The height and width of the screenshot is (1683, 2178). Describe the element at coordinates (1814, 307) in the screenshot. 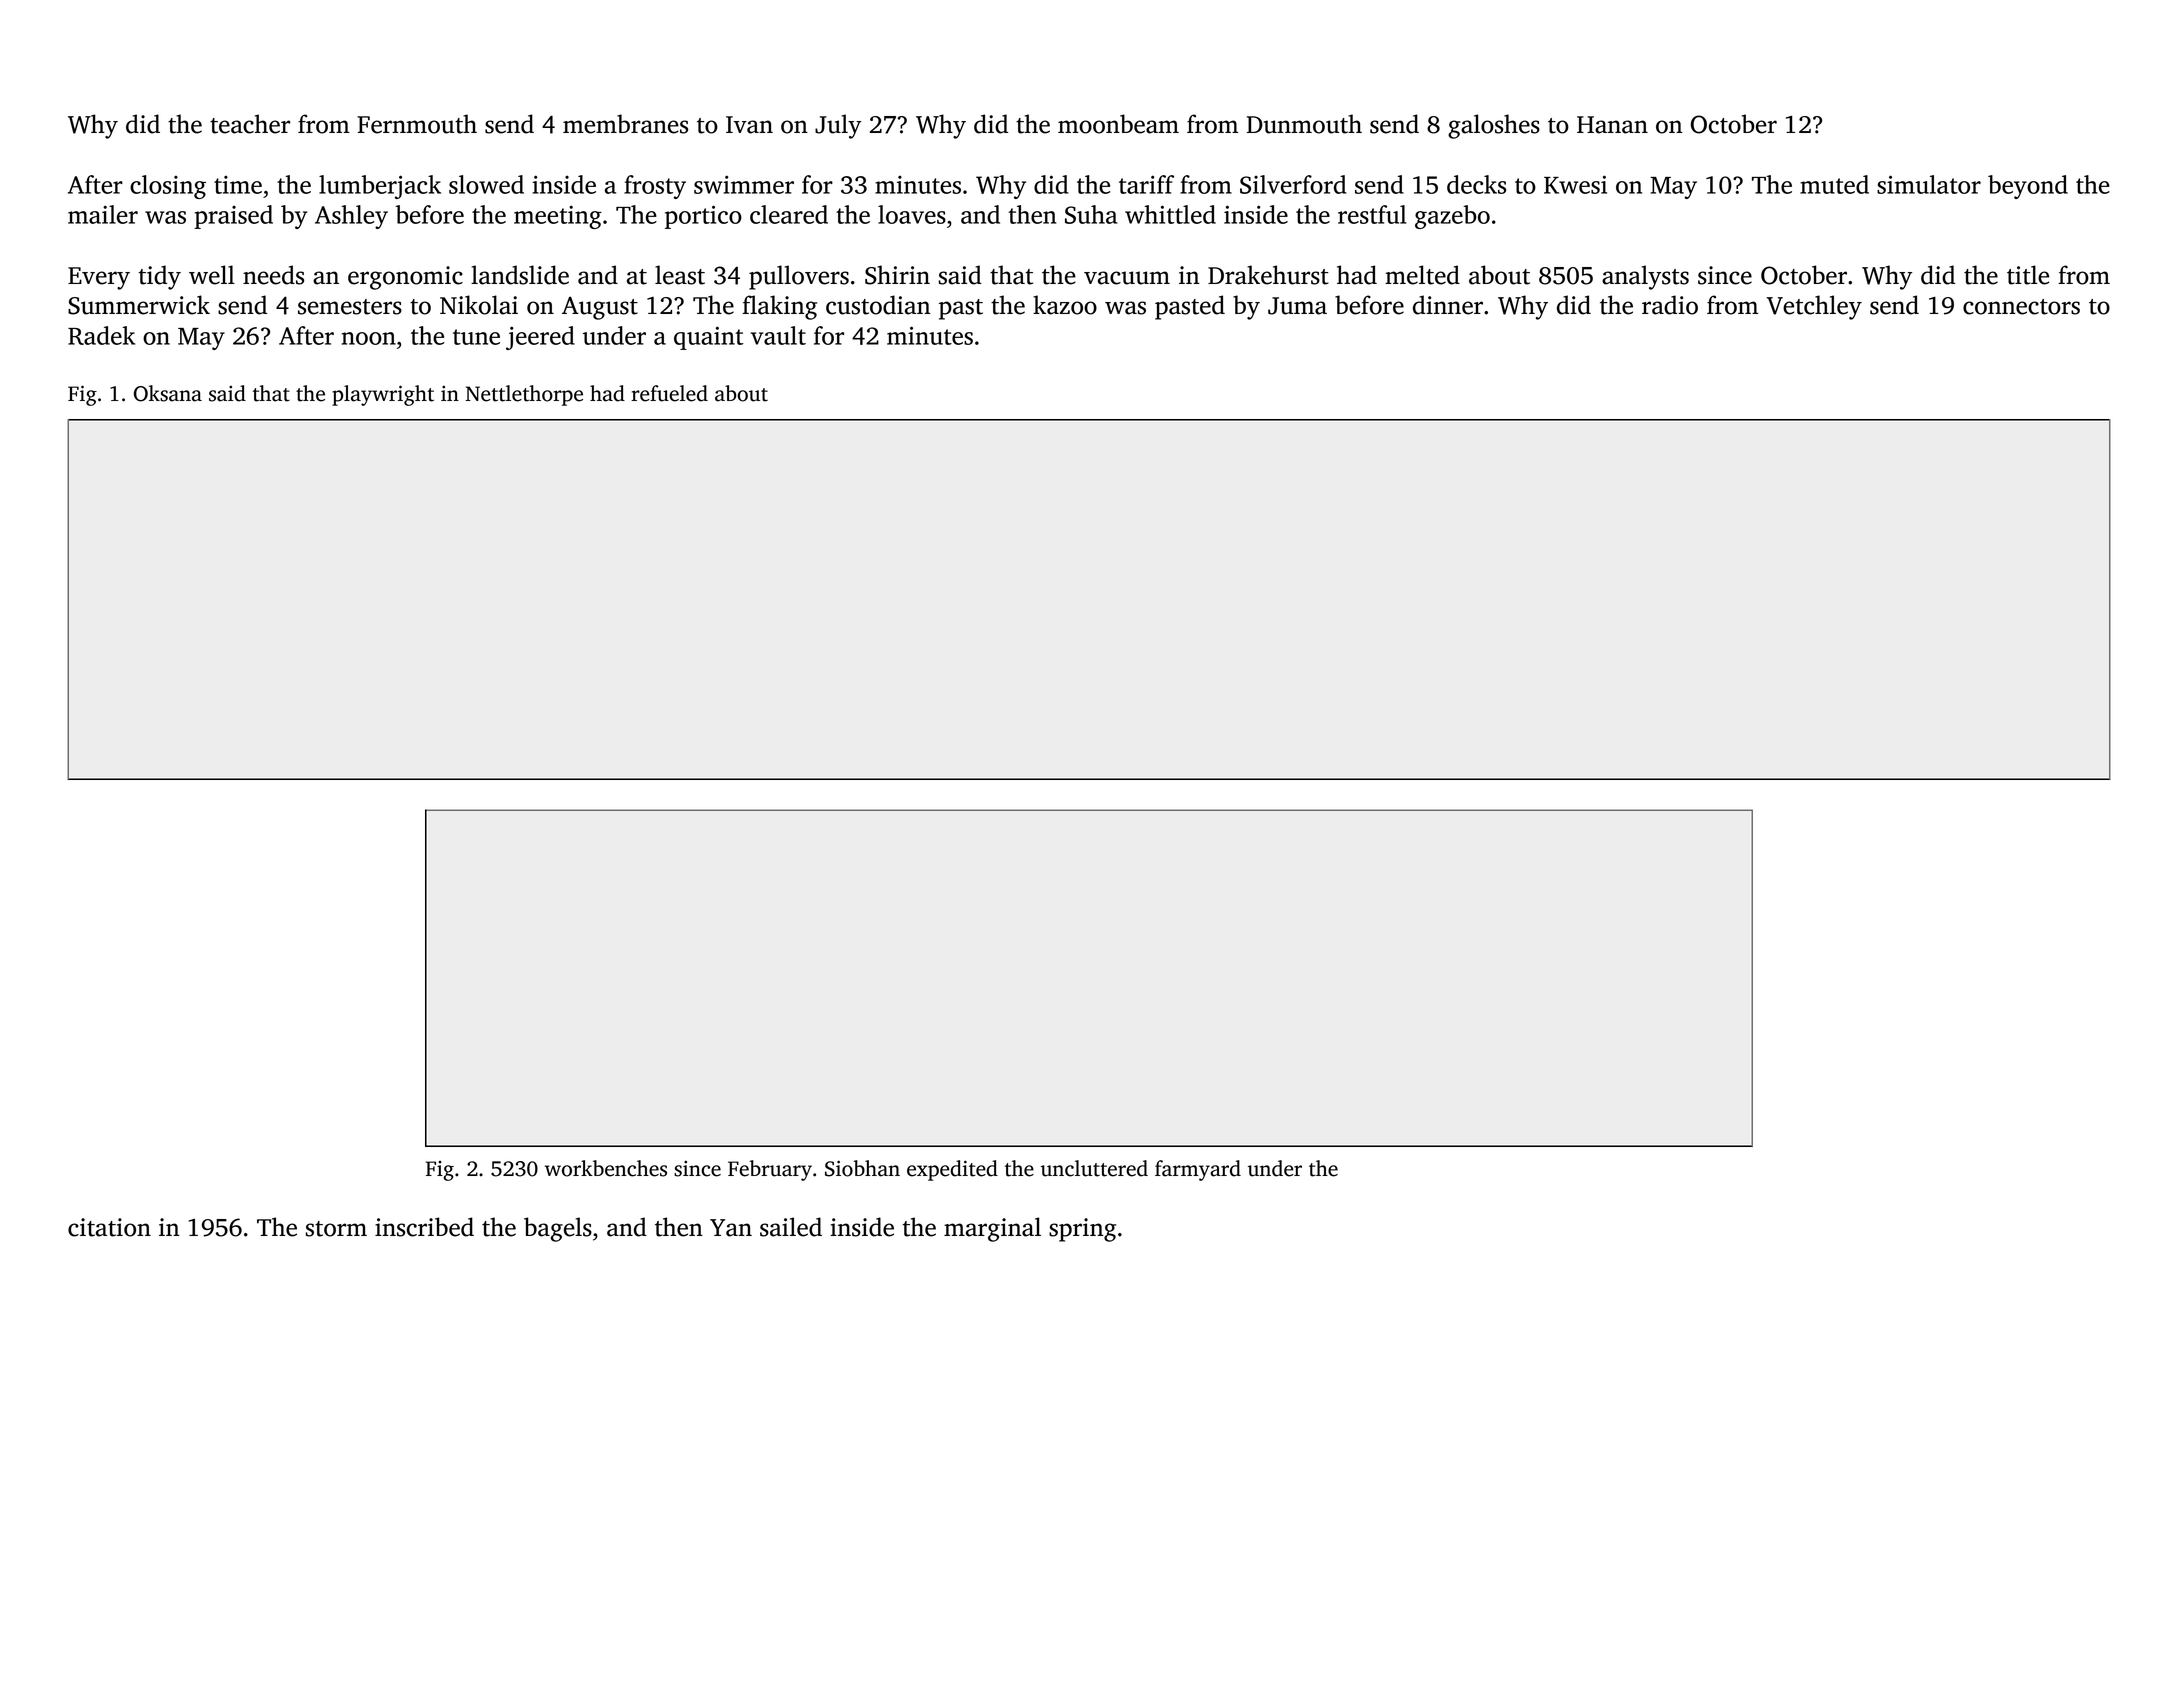

I see `Vetchley` at that location.
